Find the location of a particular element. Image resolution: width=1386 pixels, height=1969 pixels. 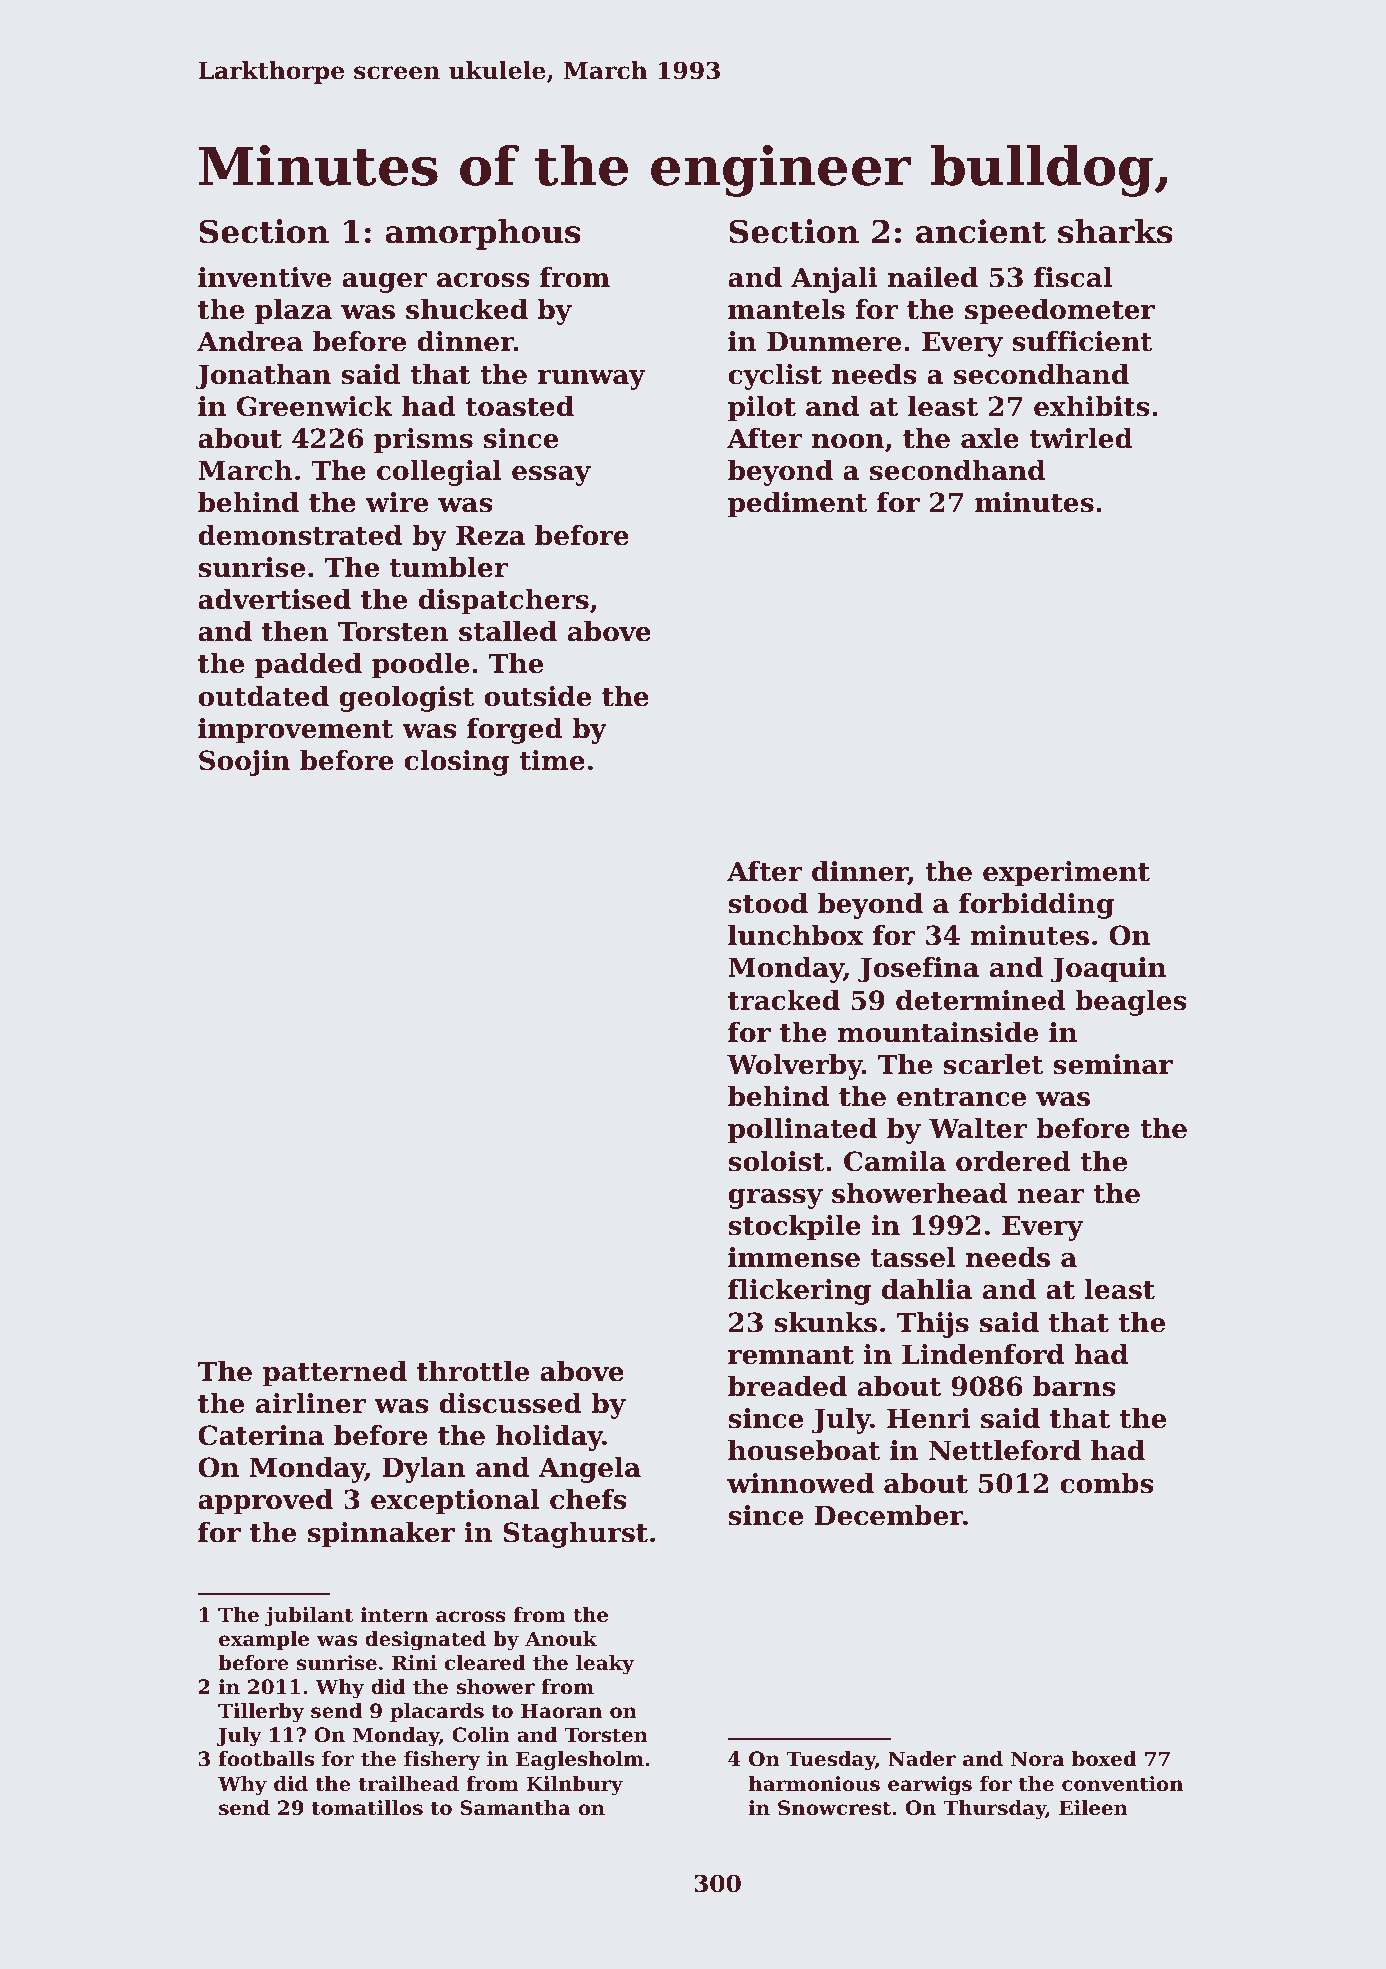

stood is located at coordinates (768, 903).
